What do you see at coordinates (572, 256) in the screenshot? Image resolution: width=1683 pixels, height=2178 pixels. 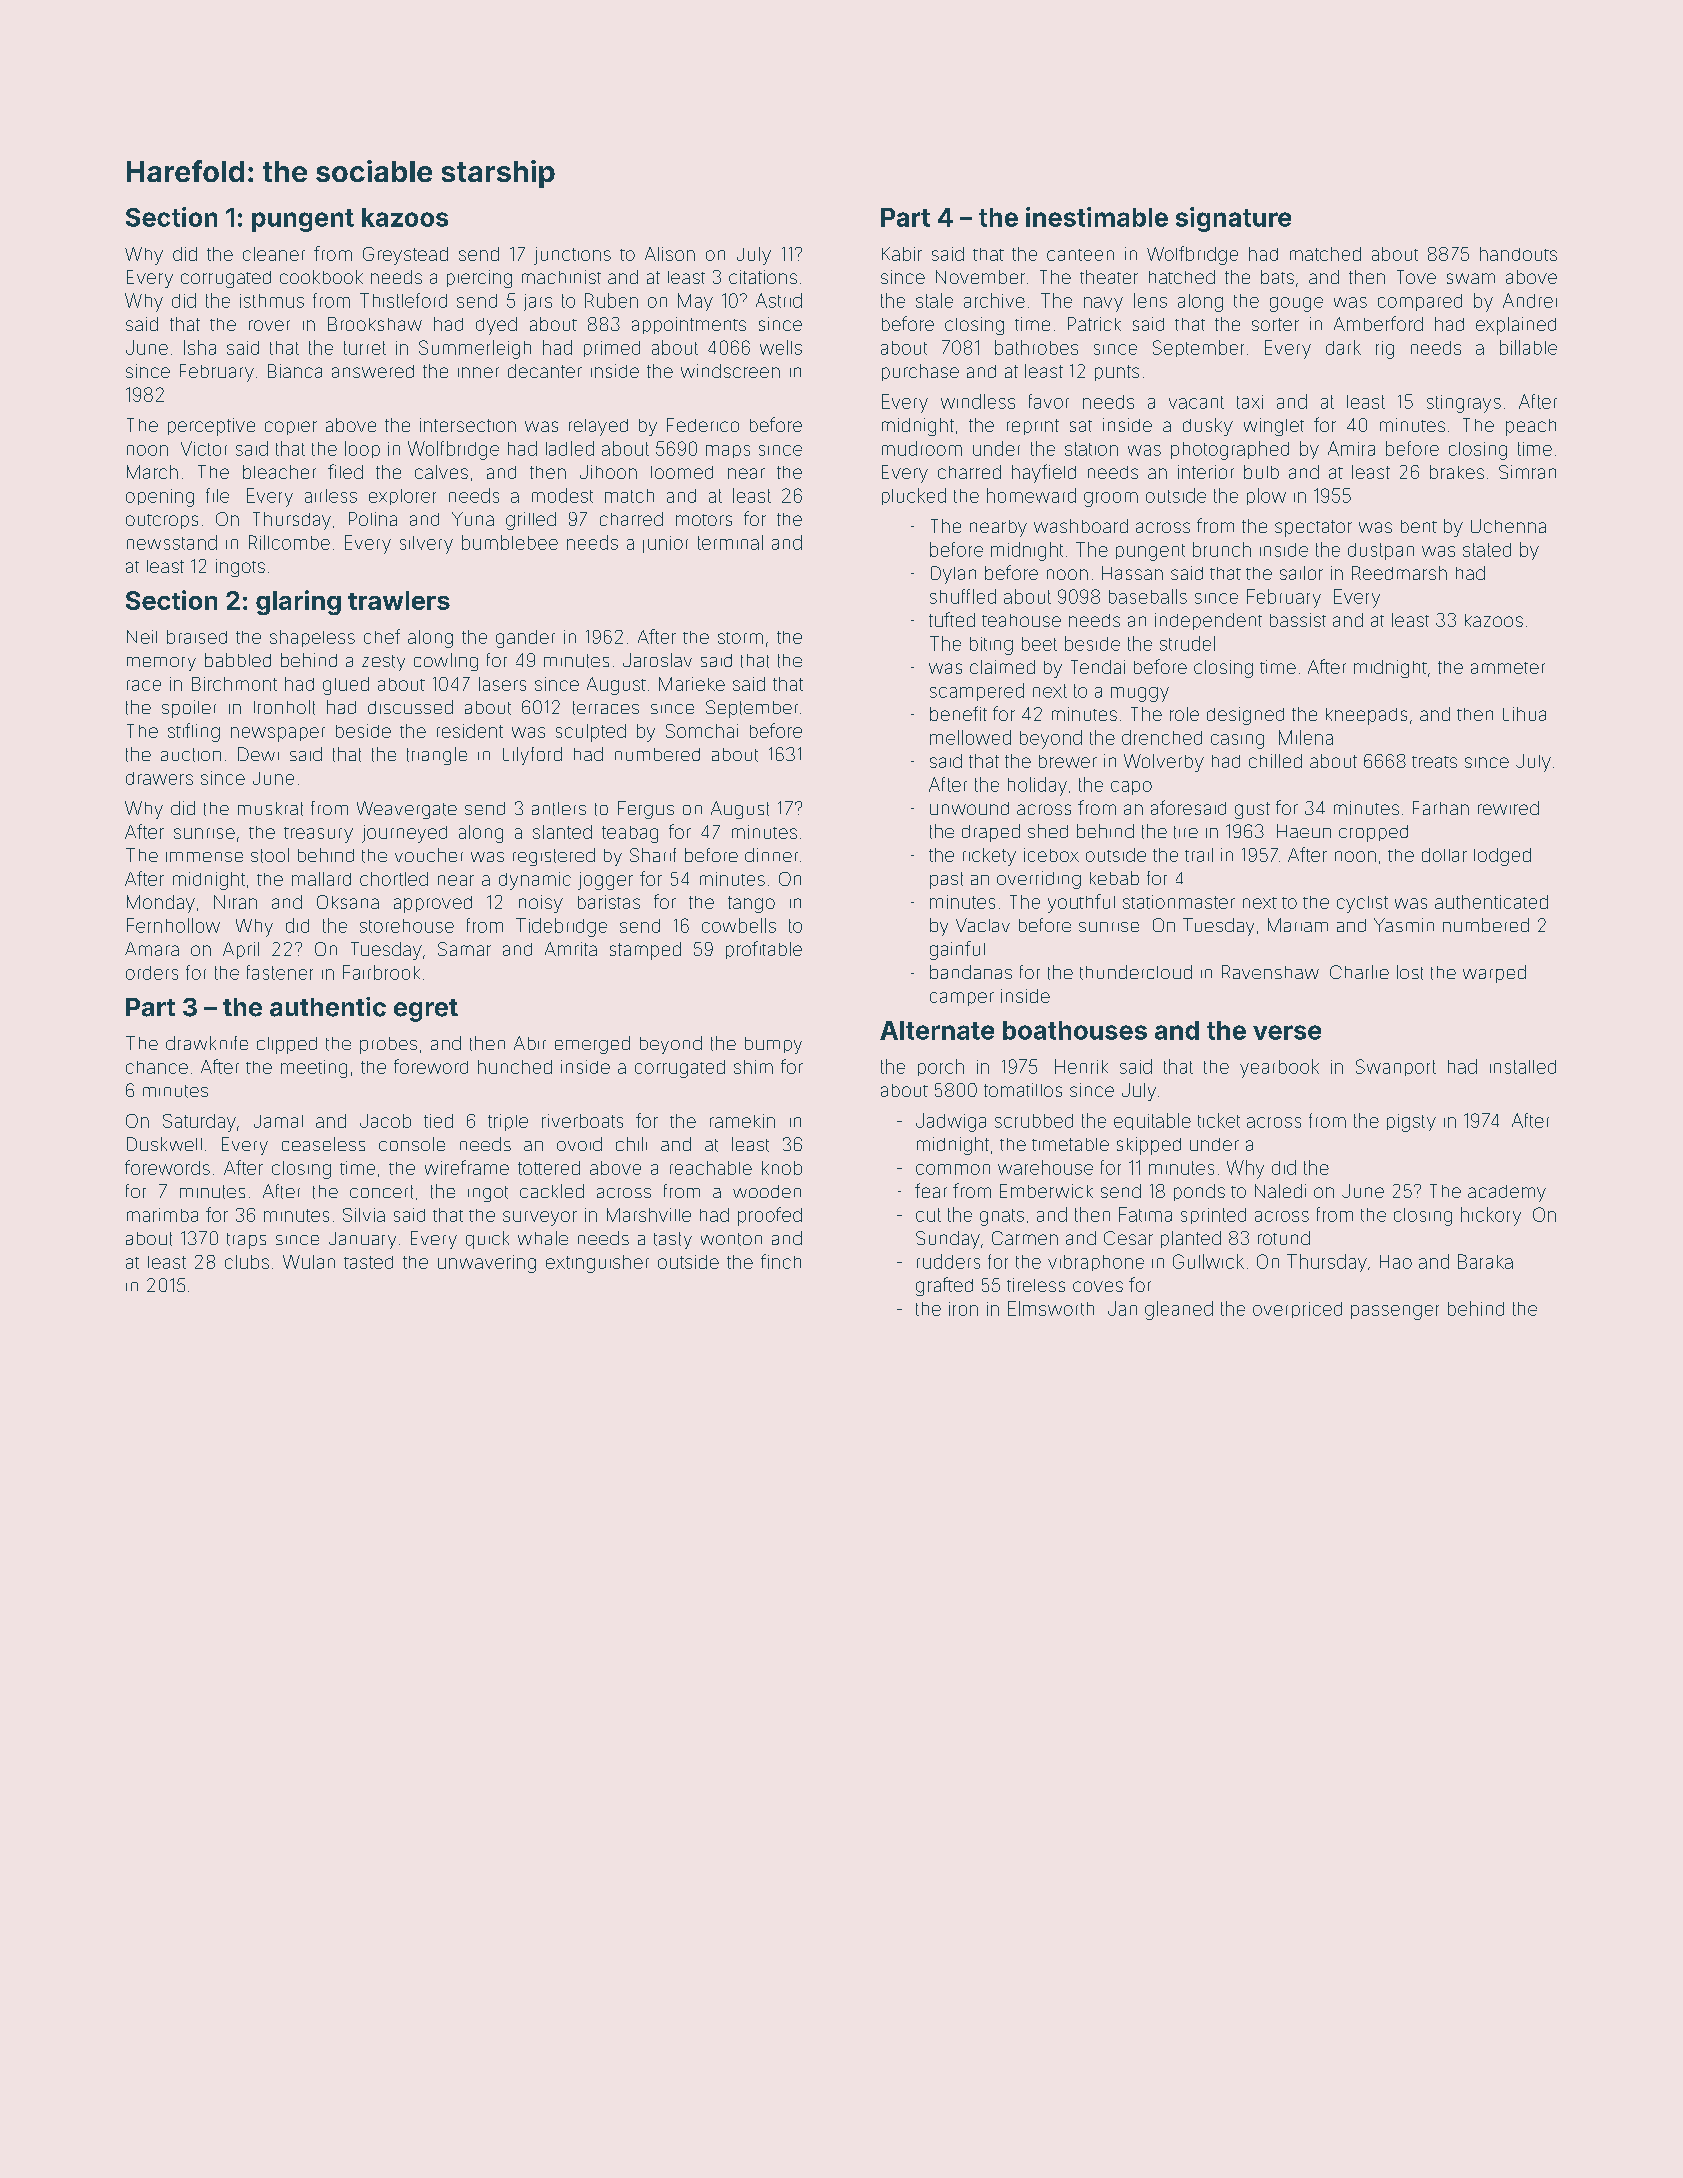 I see `junctions` at bounding box center [572, 256].
